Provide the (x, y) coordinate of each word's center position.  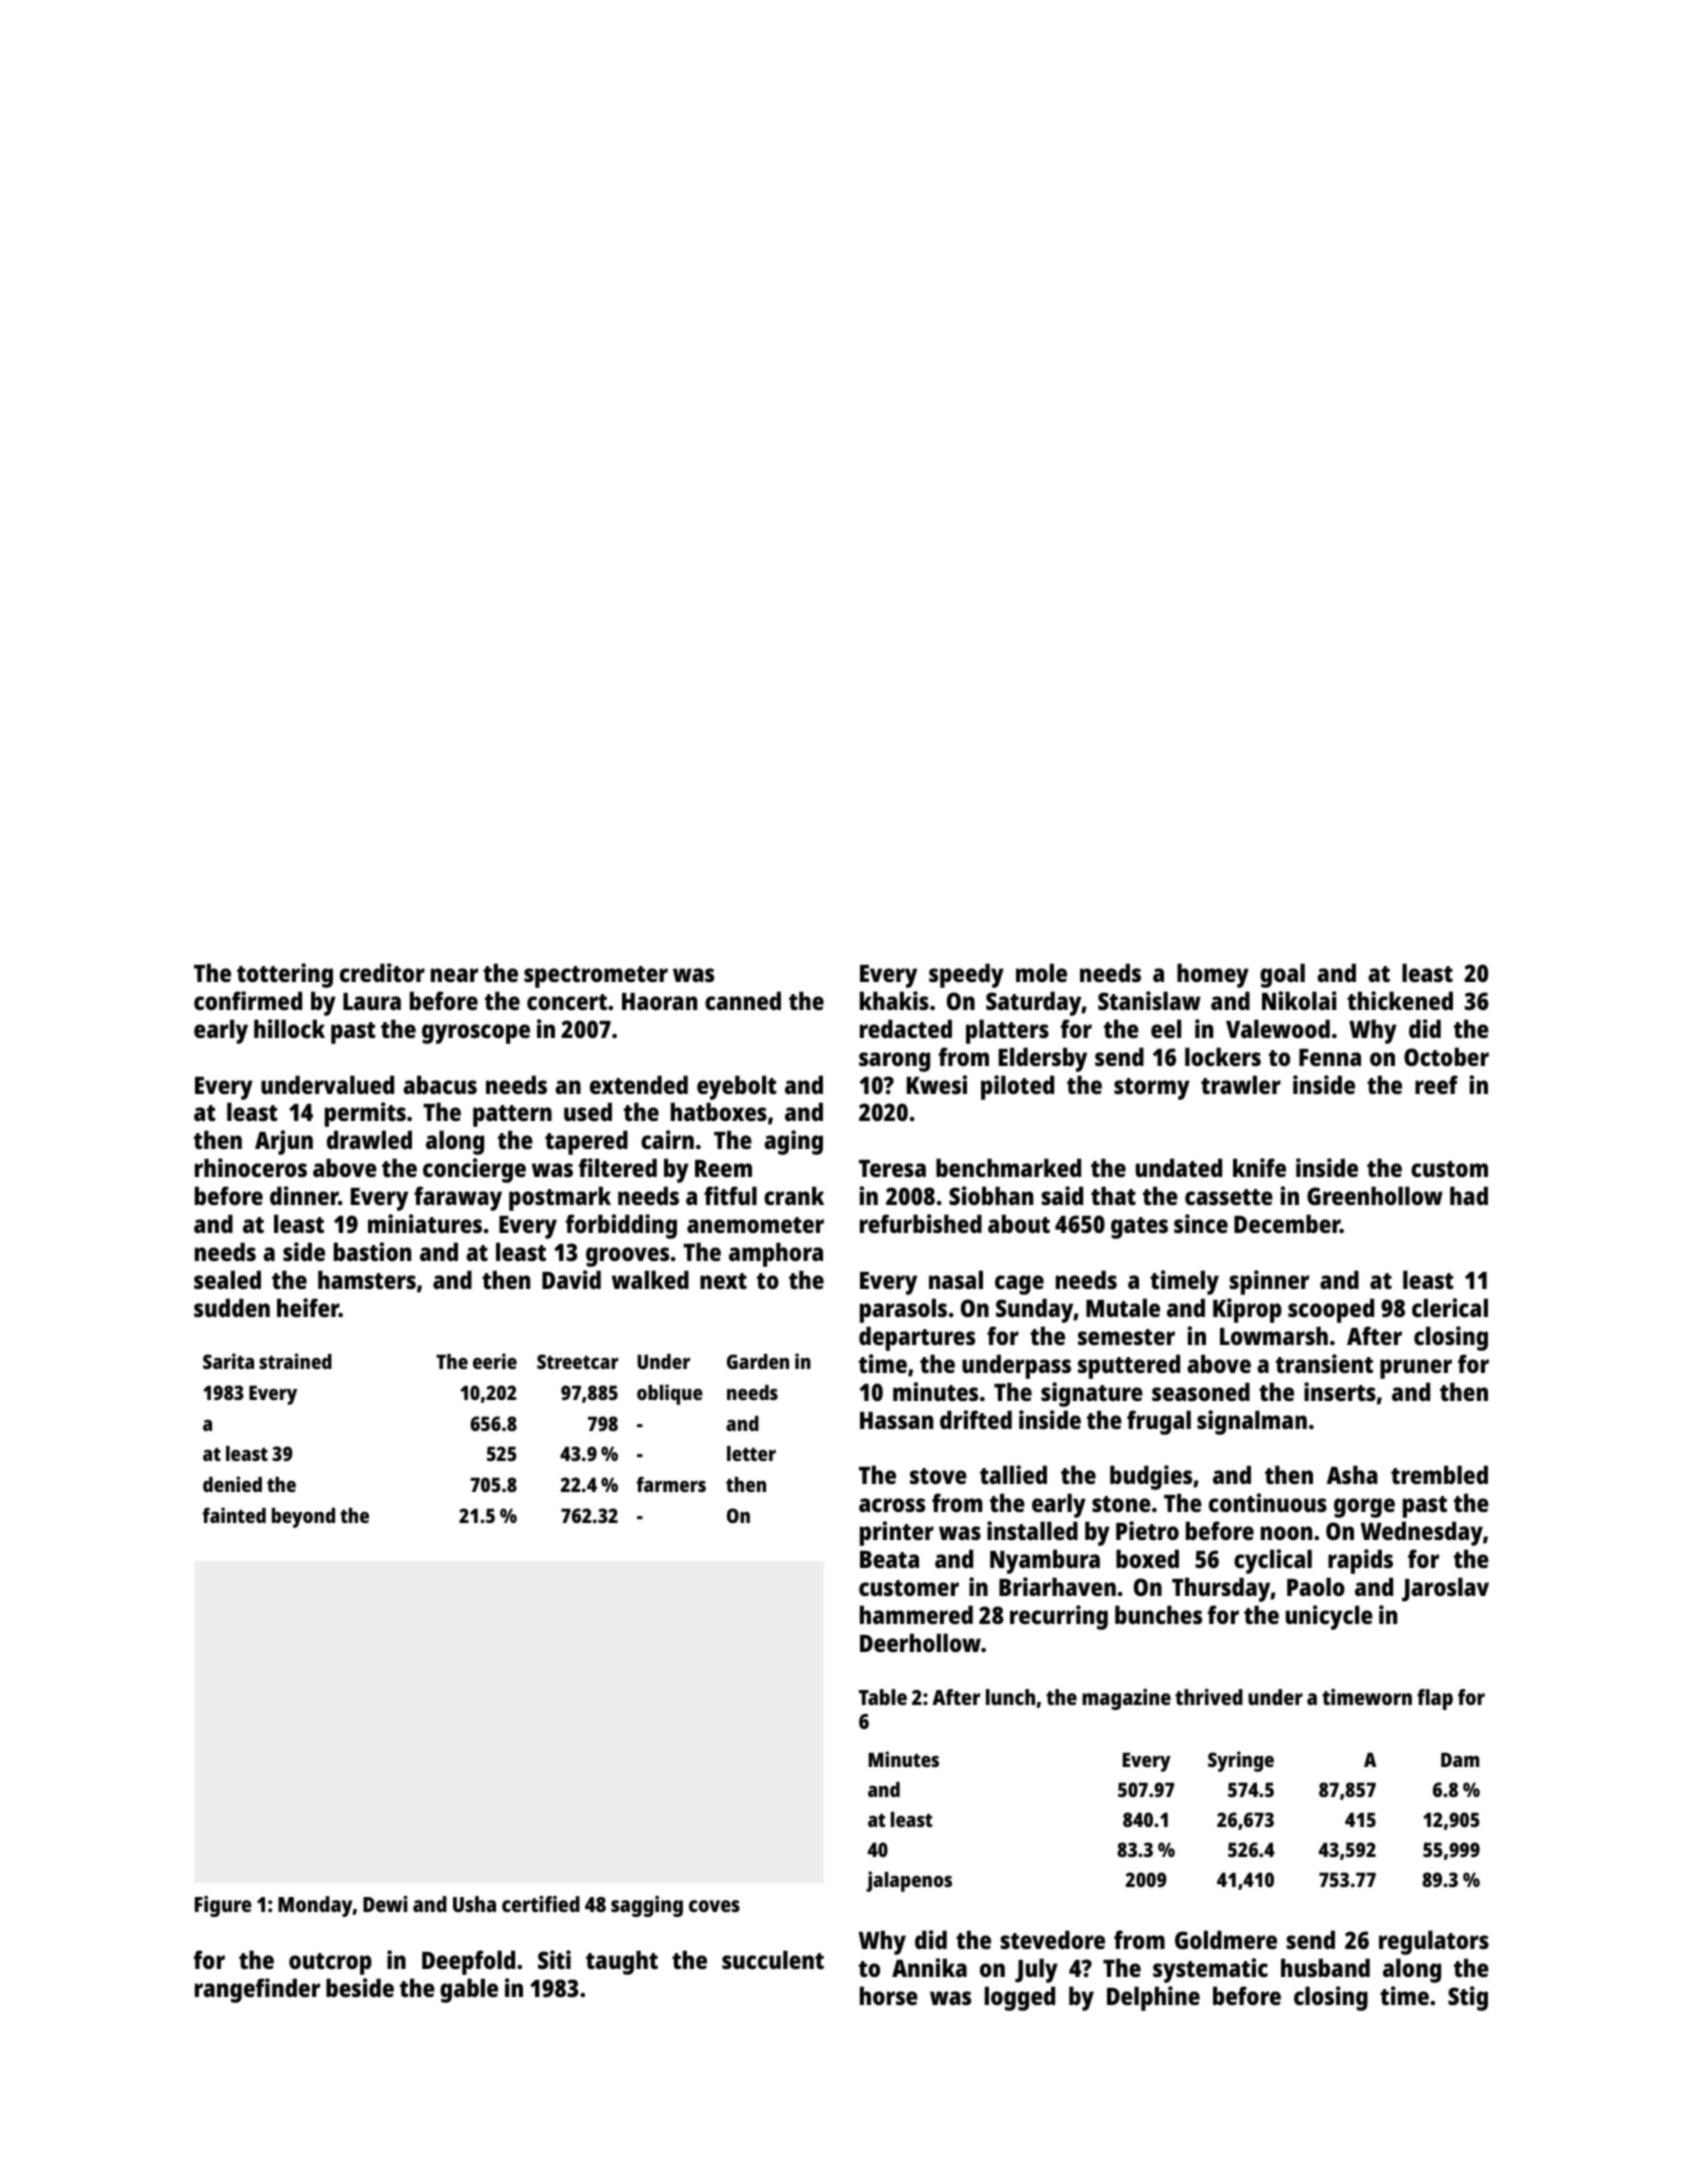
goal (1282, 975)
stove (938, 1476)
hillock (289, 1028)
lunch (1010, 1697)
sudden (232, 1307)
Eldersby (1043, 1059)
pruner (1416, 1369)
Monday (315, 1906)
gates (1139, 1228)
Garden (758, 1361)
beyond (303, 1518)
